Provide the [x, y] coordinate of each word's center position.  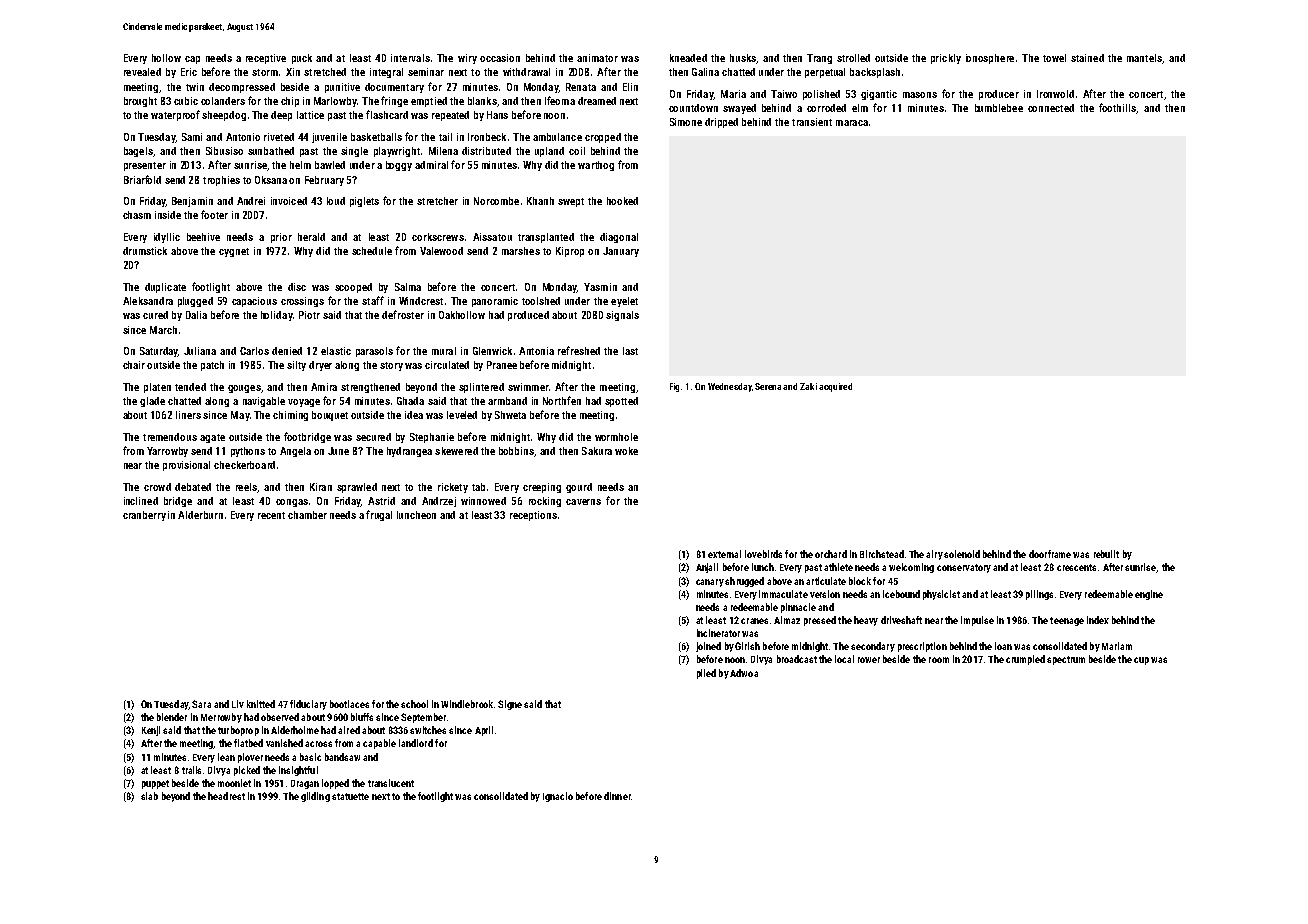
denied [287, 351]
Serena [768, 386]
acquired [835, 387]
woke [626, 451]
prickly [946, 59]
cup [1141, 661]
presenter [145, 166]
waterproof [175, 115]
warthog [596, 166]
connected [1051, 108]
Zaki [808, 386]
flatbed [248, 743]
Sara [201, 704]
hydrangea [409, 452]
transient [812, 122]
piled [706, 674]
